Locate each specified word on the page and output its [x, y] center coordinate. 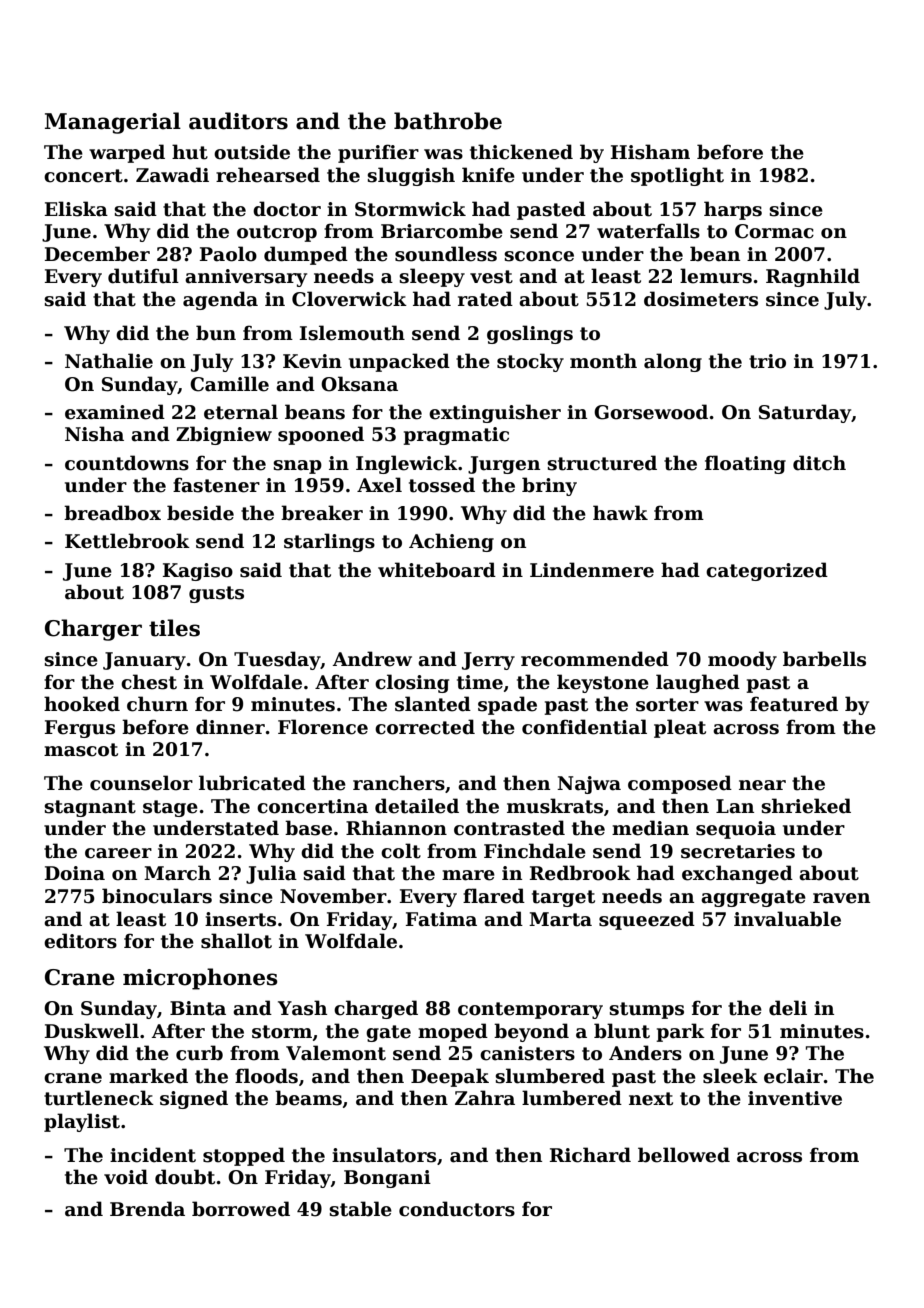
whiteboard [437, 570]
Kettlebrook [127, 541]
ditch [819, 463]
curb [199, 1053]
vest [491, 277]
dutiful [143, 276]
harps [733, 210]
